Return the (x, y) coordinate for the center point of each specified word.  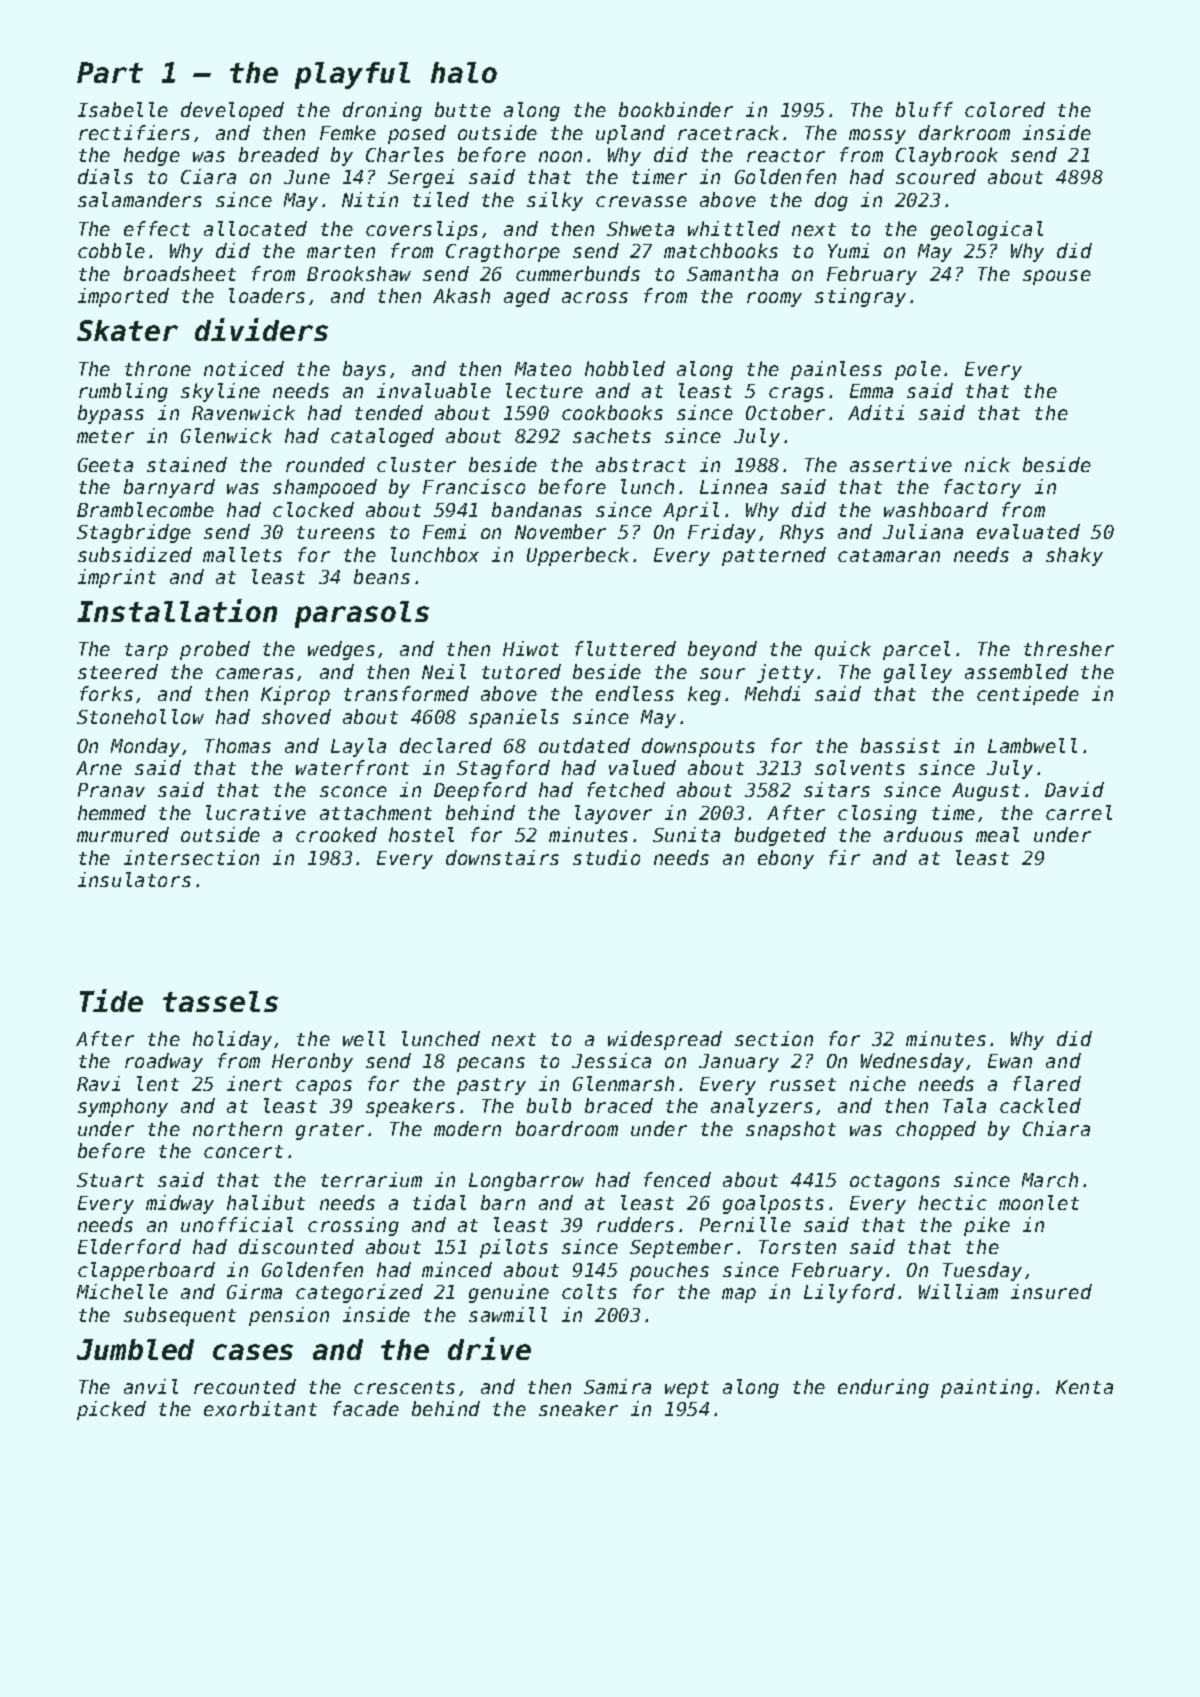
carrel (1079, 812)
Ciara (208, 176)
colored (1005, 109)
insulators (134, 879)
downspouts (698, 747)
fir (844, 857)
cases (253, 1352)
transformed (406, 693)
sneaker (578, 1408)
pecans (491, 1064)
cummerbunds (578, 273)
